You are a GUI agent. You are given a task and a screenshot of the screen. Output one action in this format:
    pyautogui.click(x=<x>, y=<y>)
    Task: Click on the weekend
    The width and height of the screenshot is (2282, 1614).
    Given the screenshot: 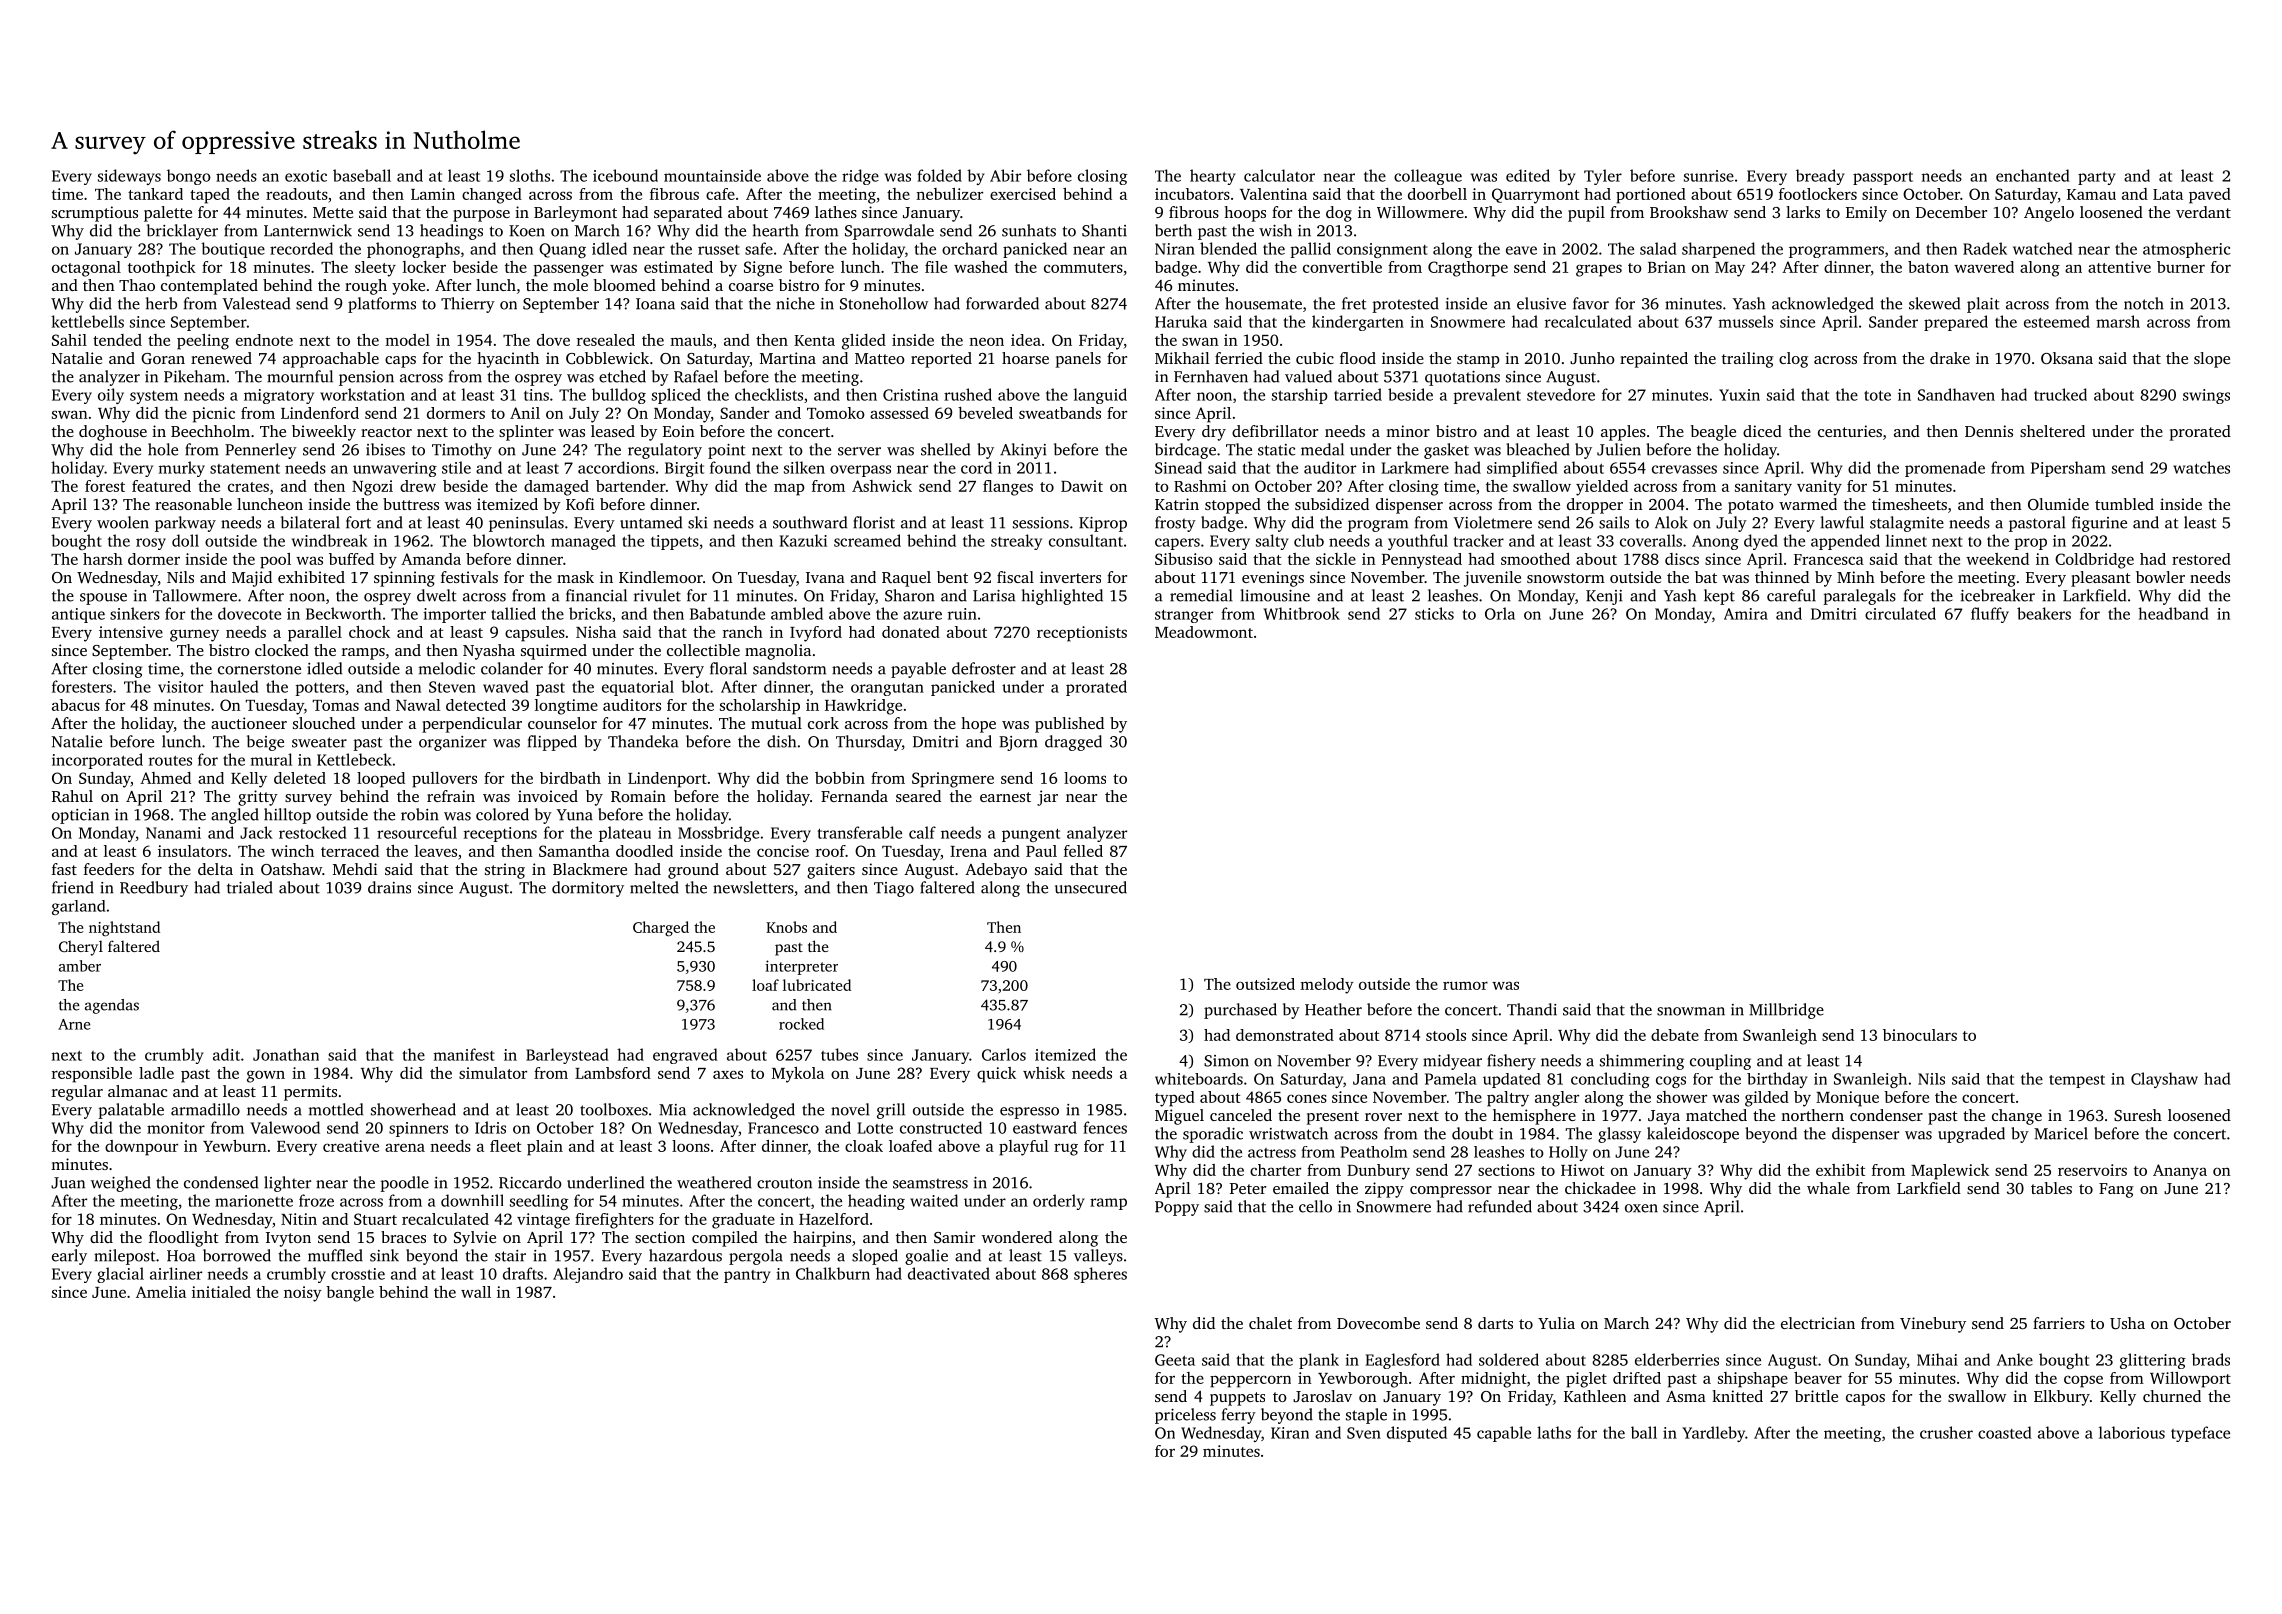 What is the action you would take?
    pyautogui.click(x=1997, y=559)
